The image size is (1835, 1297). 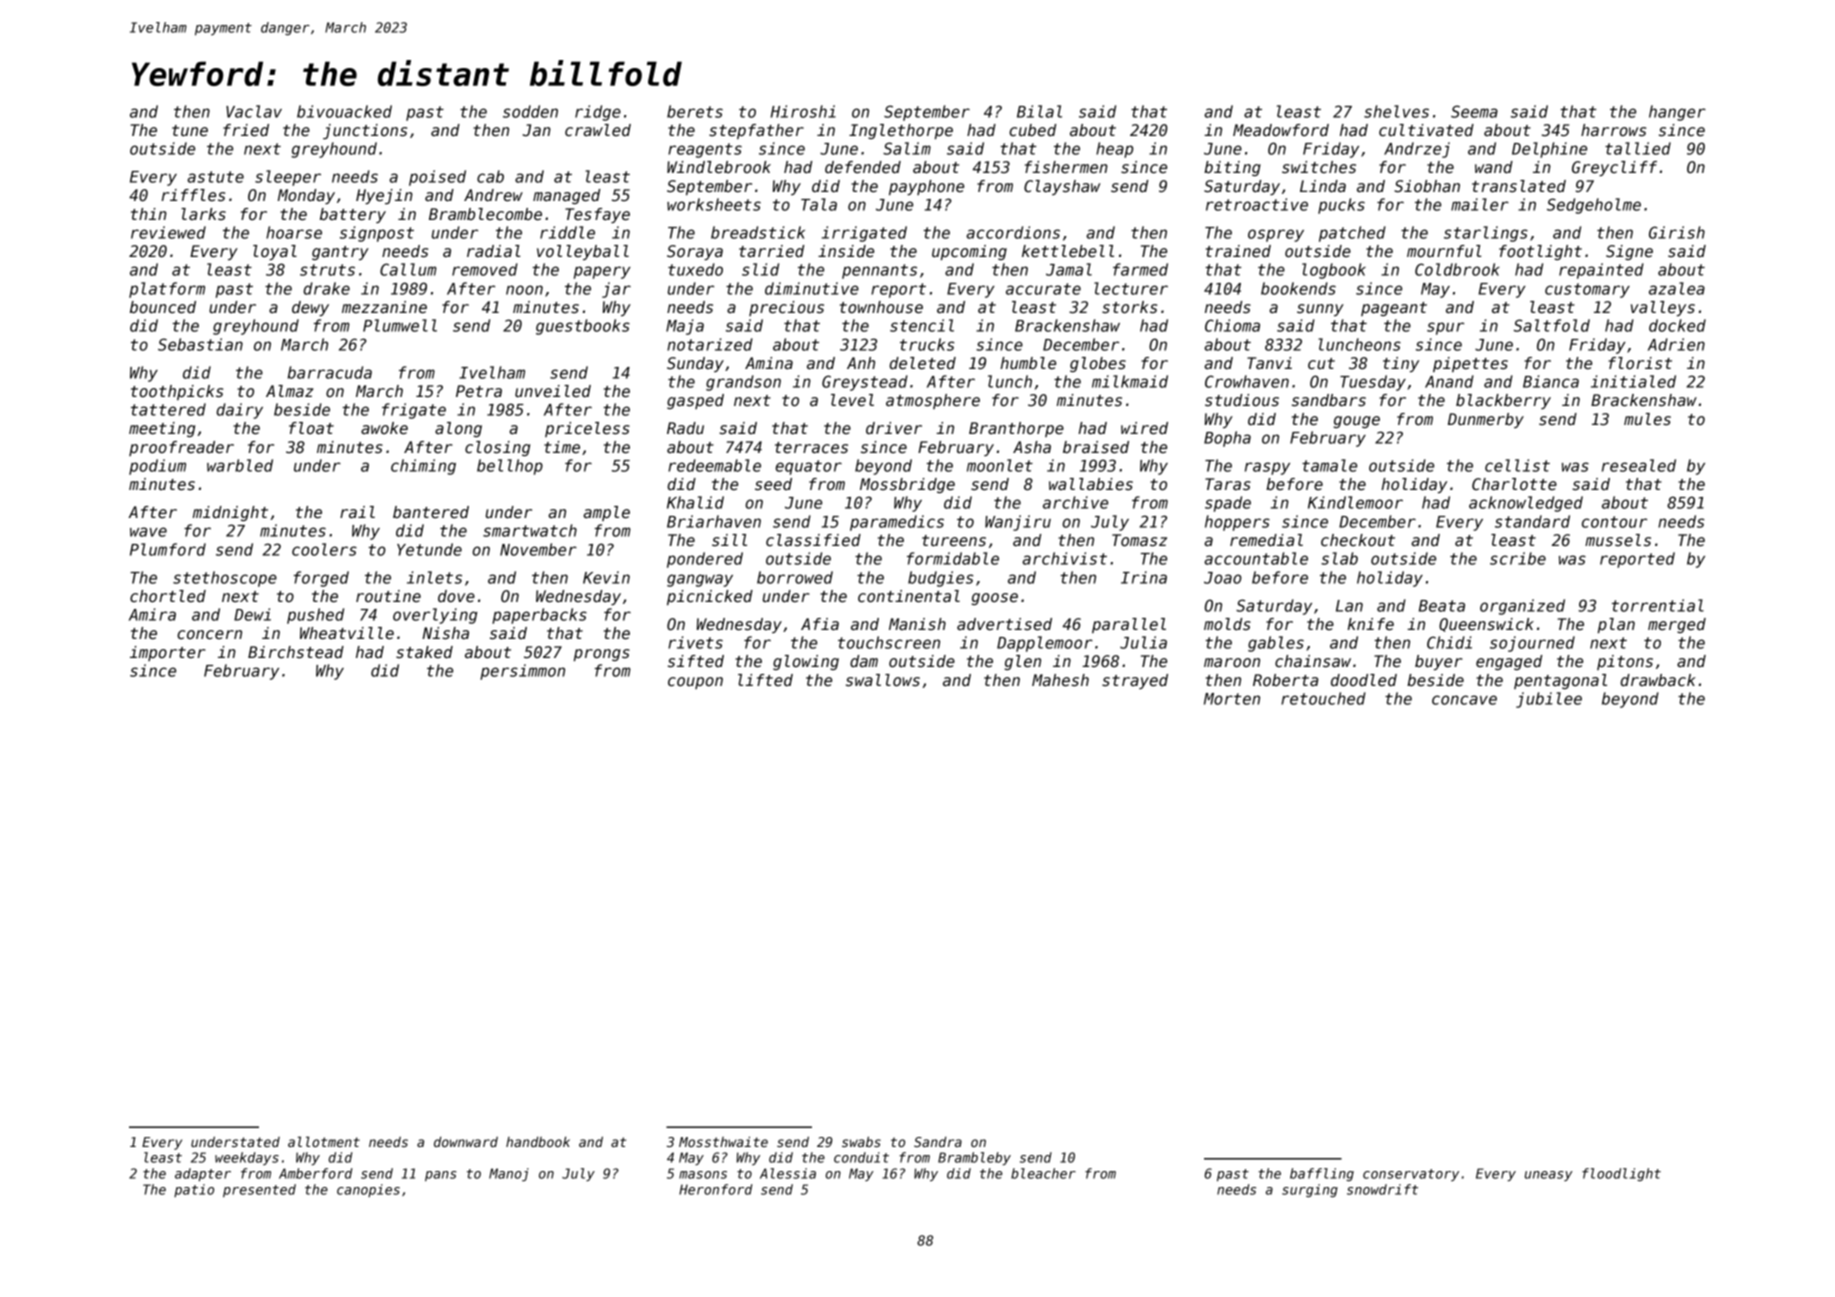 I want to click on downward, so click(x=466, y=1142).
